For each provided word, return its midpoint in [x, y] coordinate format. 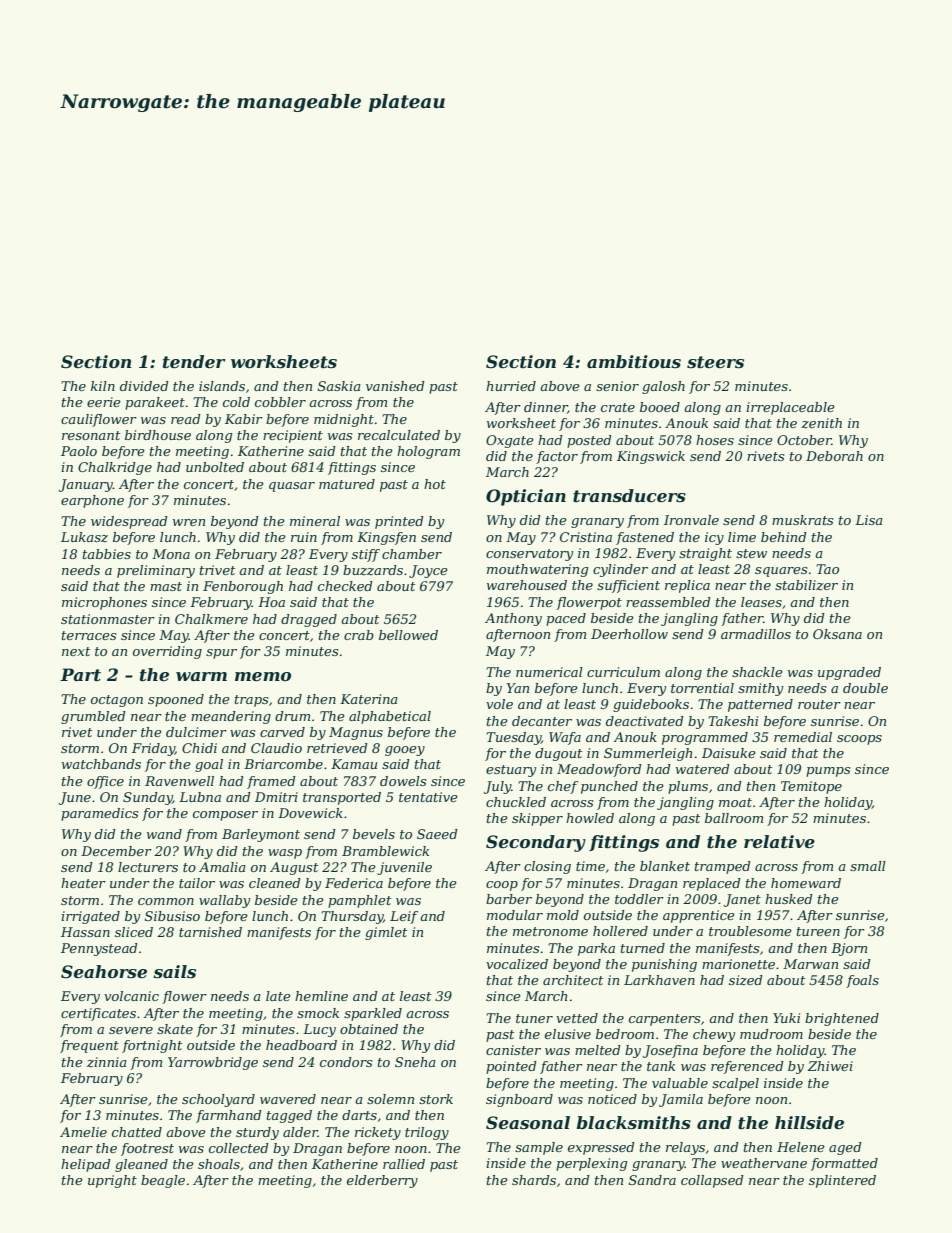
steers [715, 362]
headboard [301, 1045]
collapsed [712, 1181]
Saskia [339, 386]
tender [194, 362]
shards [534, 1180]
